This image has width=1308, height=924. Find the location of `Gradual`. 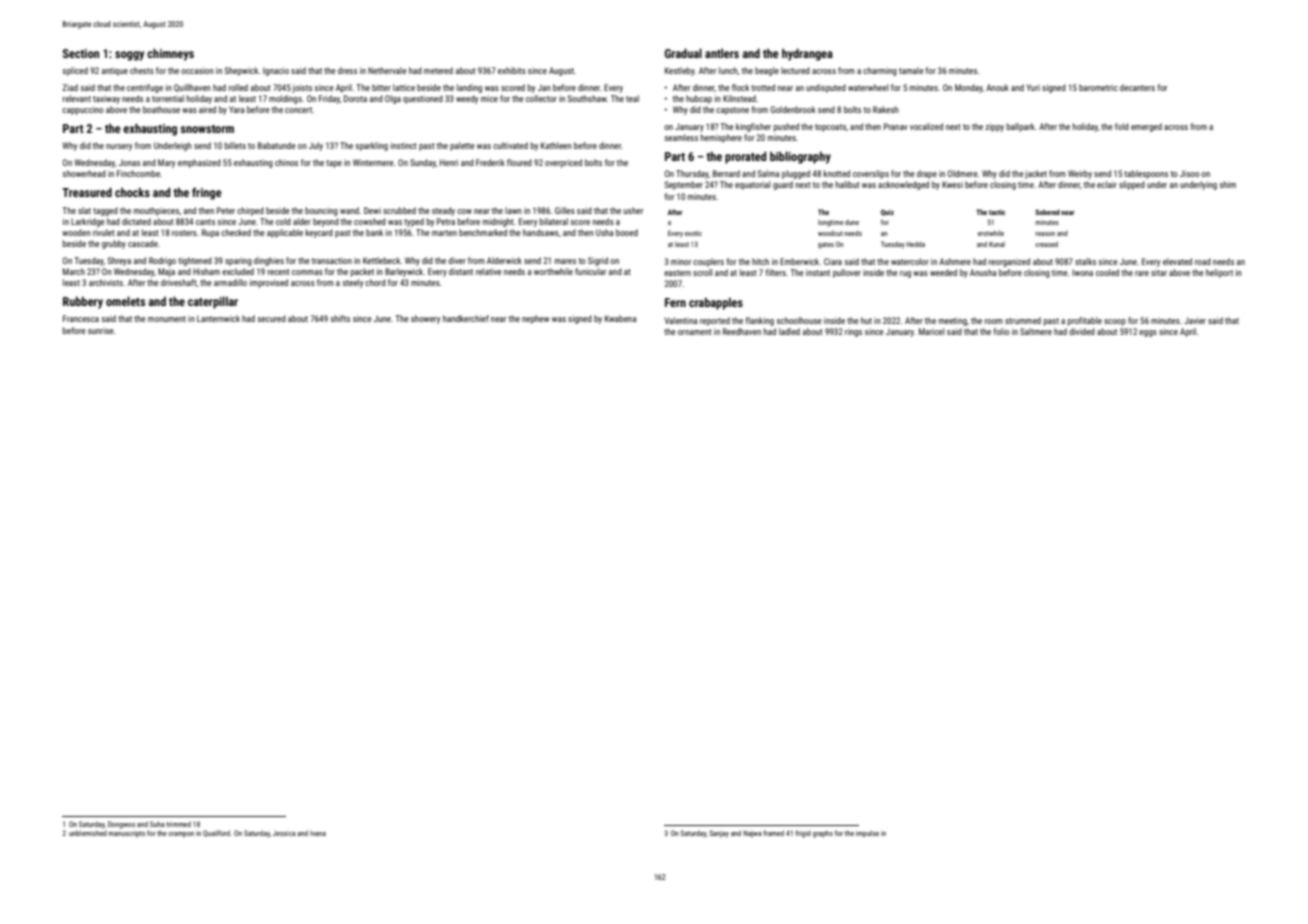

Gradual is located at coordinates (683, 53).
